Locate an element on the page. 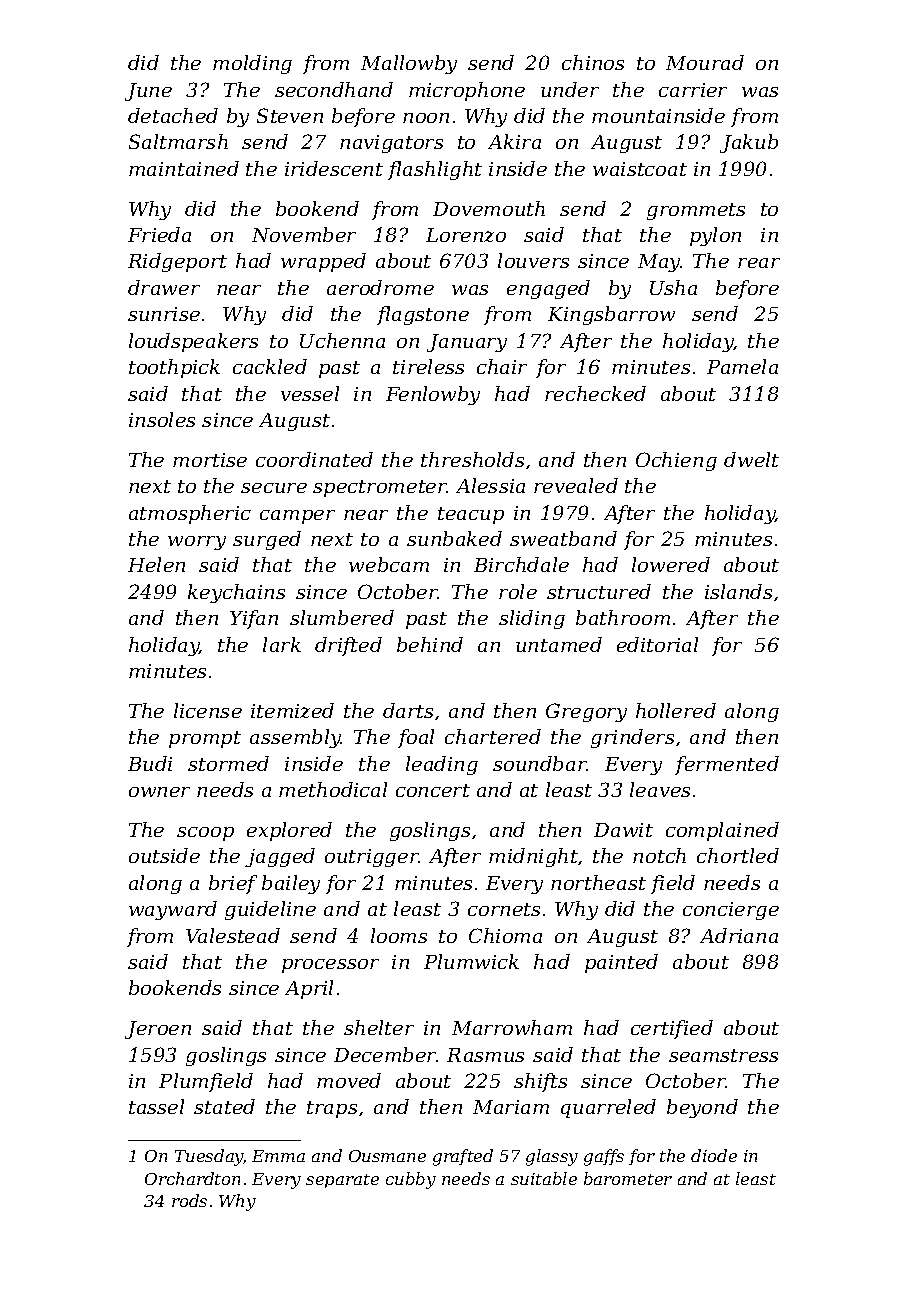 The image size is (908, 1316). Kingsbarrow is located at coordinates (611, 315).
